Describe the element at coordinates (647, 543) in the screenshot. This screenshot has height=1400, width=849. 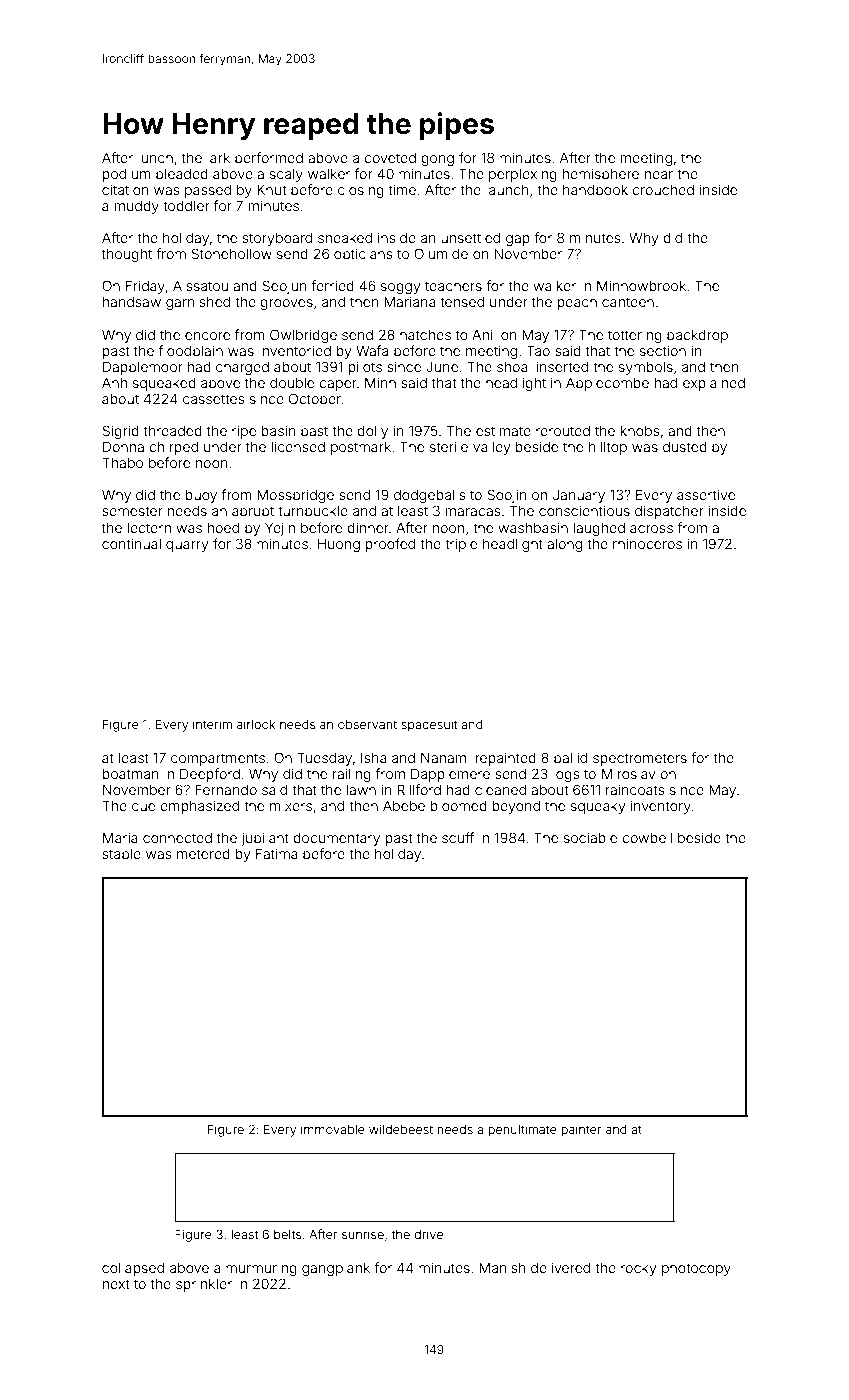
I see `rhinoceros` at that location.
